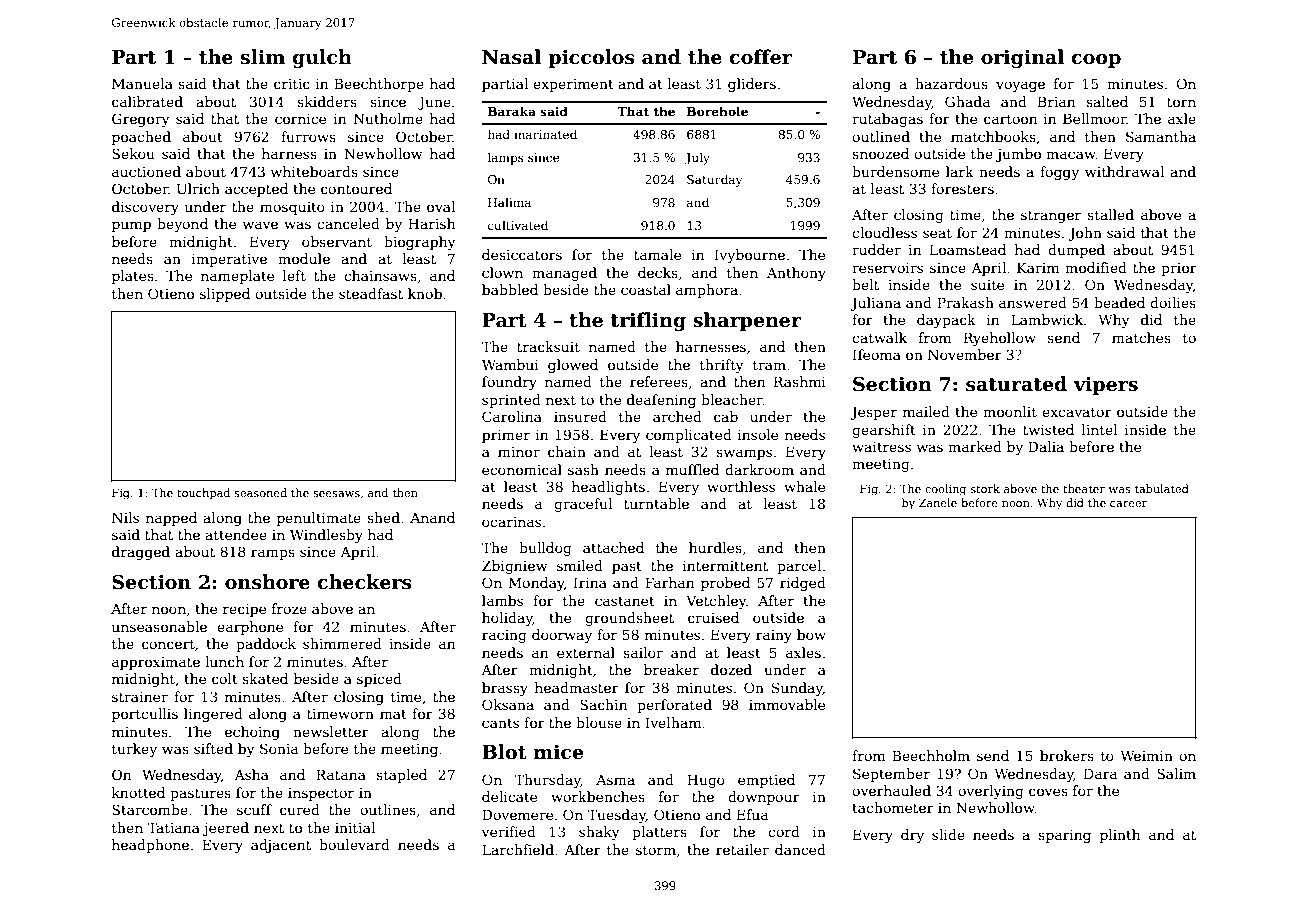  I want to click on withdrawal, so click(1124, 171).
